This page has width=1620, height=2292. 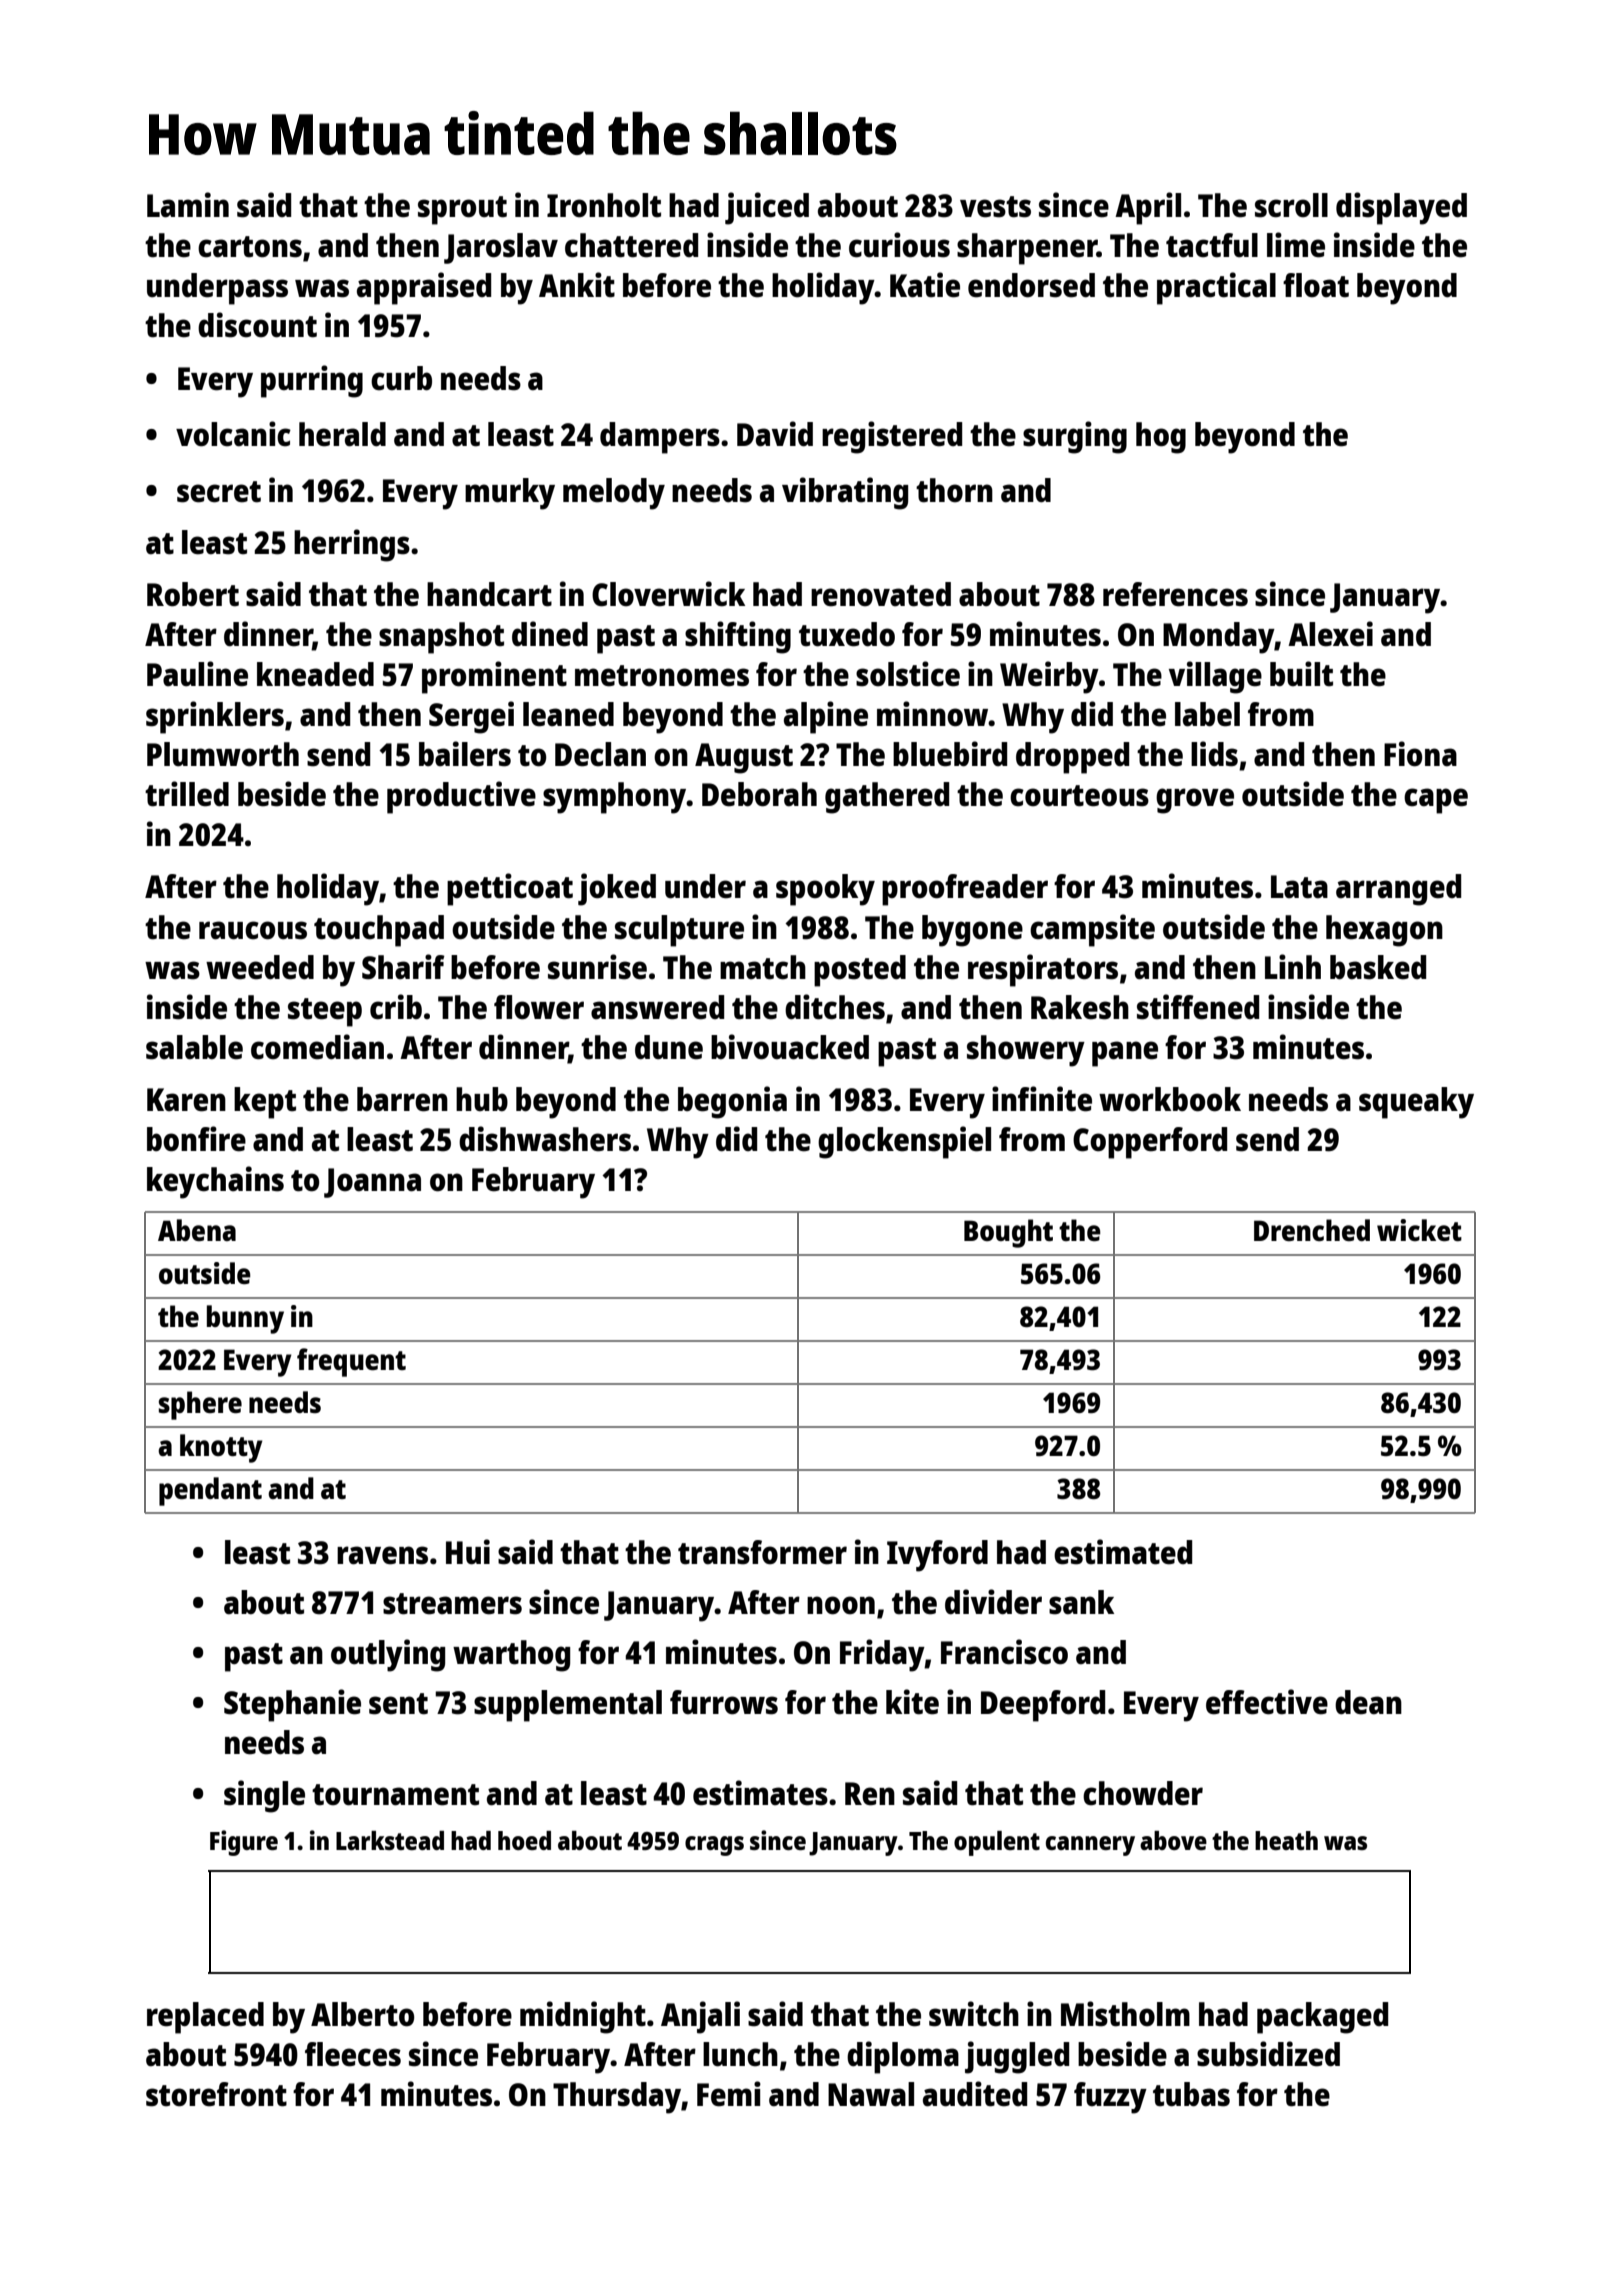 I want to click on sprout, so click(x=462, y=210).
